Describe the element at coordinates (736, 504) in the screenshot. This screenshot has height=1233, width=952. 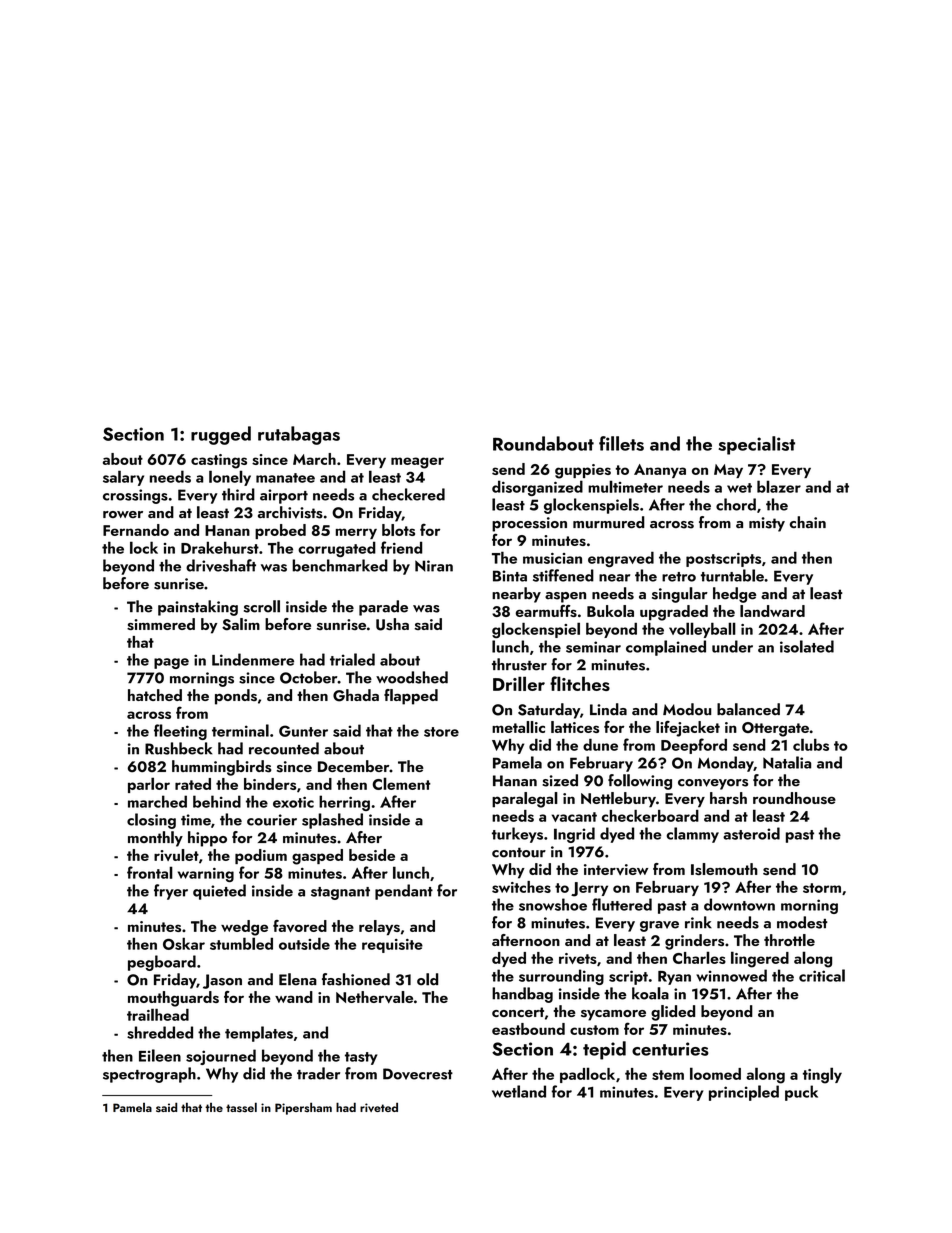
I see `chord` at that location.
